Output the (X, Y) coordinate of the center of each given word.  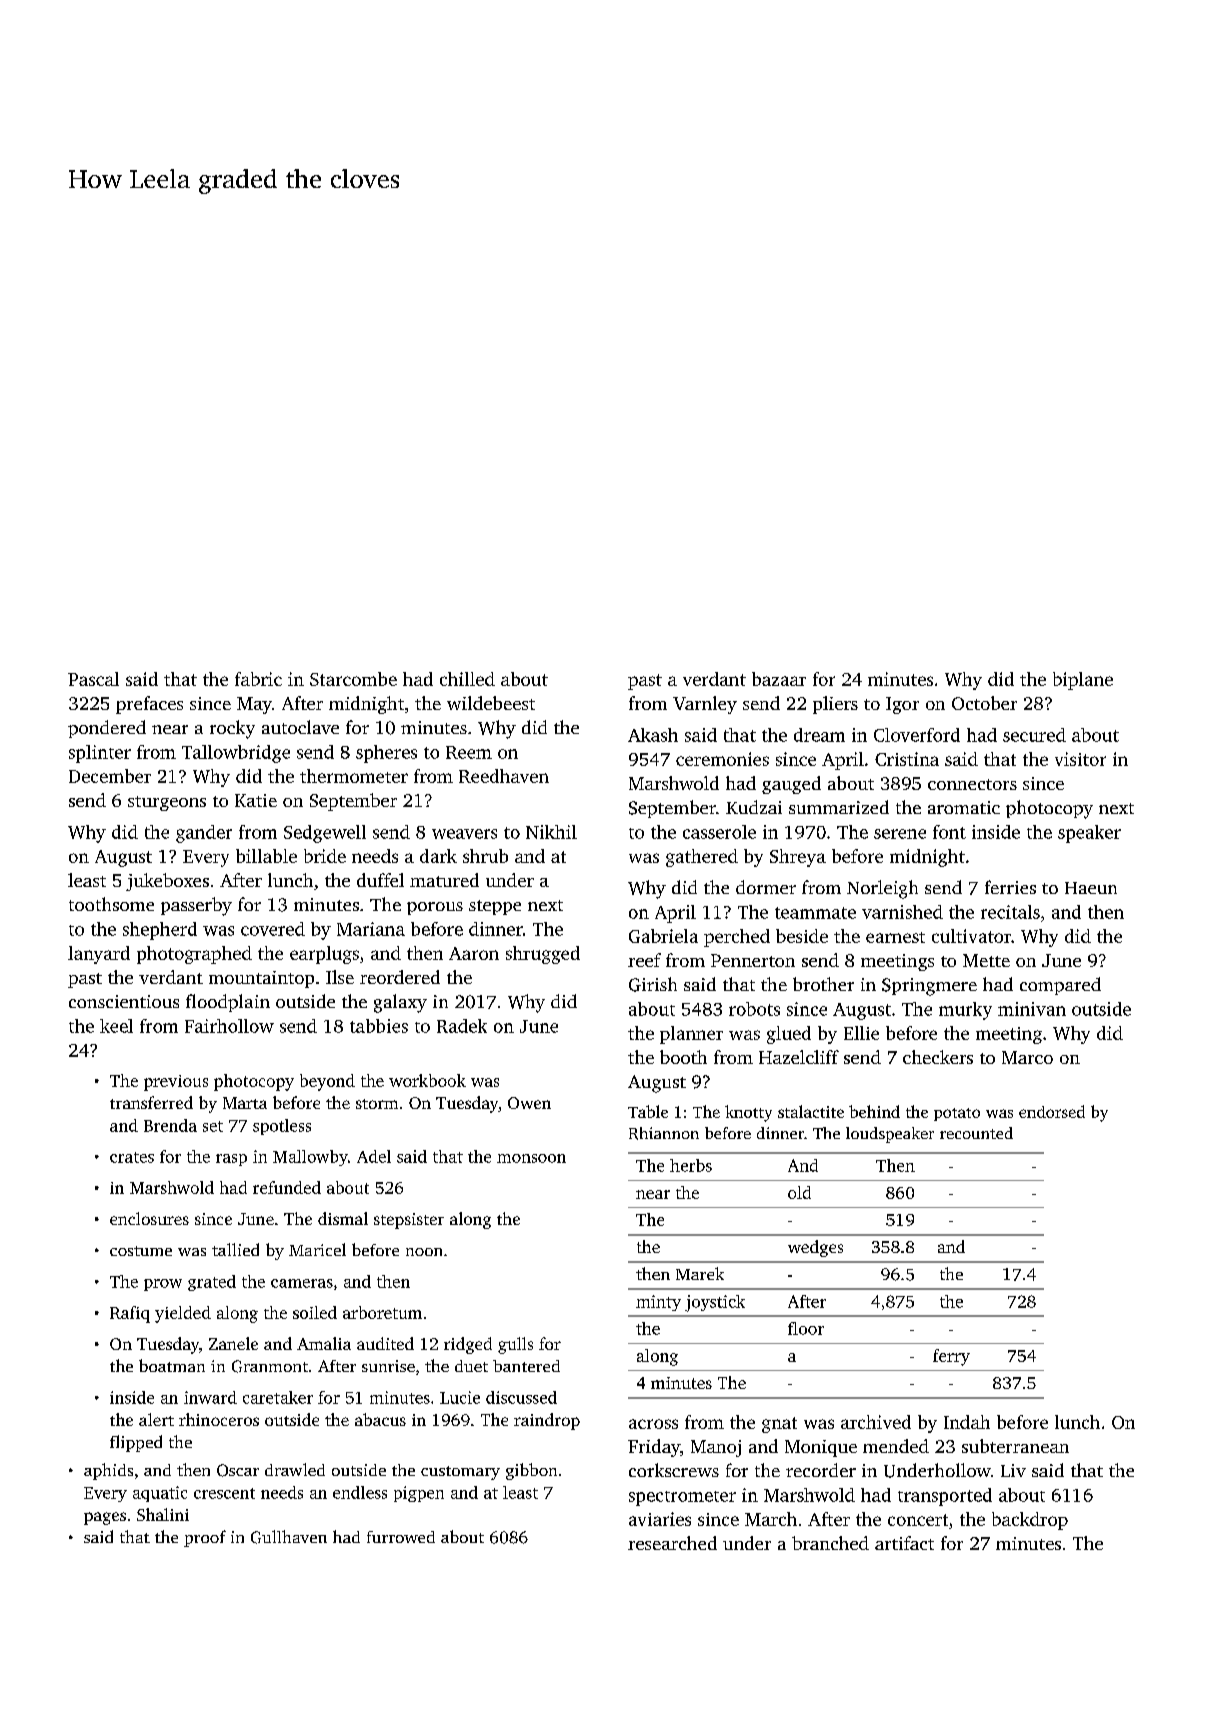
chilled (467, 679)
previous (176, 1083)
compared (1060, 986)
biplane (1083, 681)
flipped (136, 1443)
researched (672, 1543)
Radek (462, 1026)
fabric (258, 679)
